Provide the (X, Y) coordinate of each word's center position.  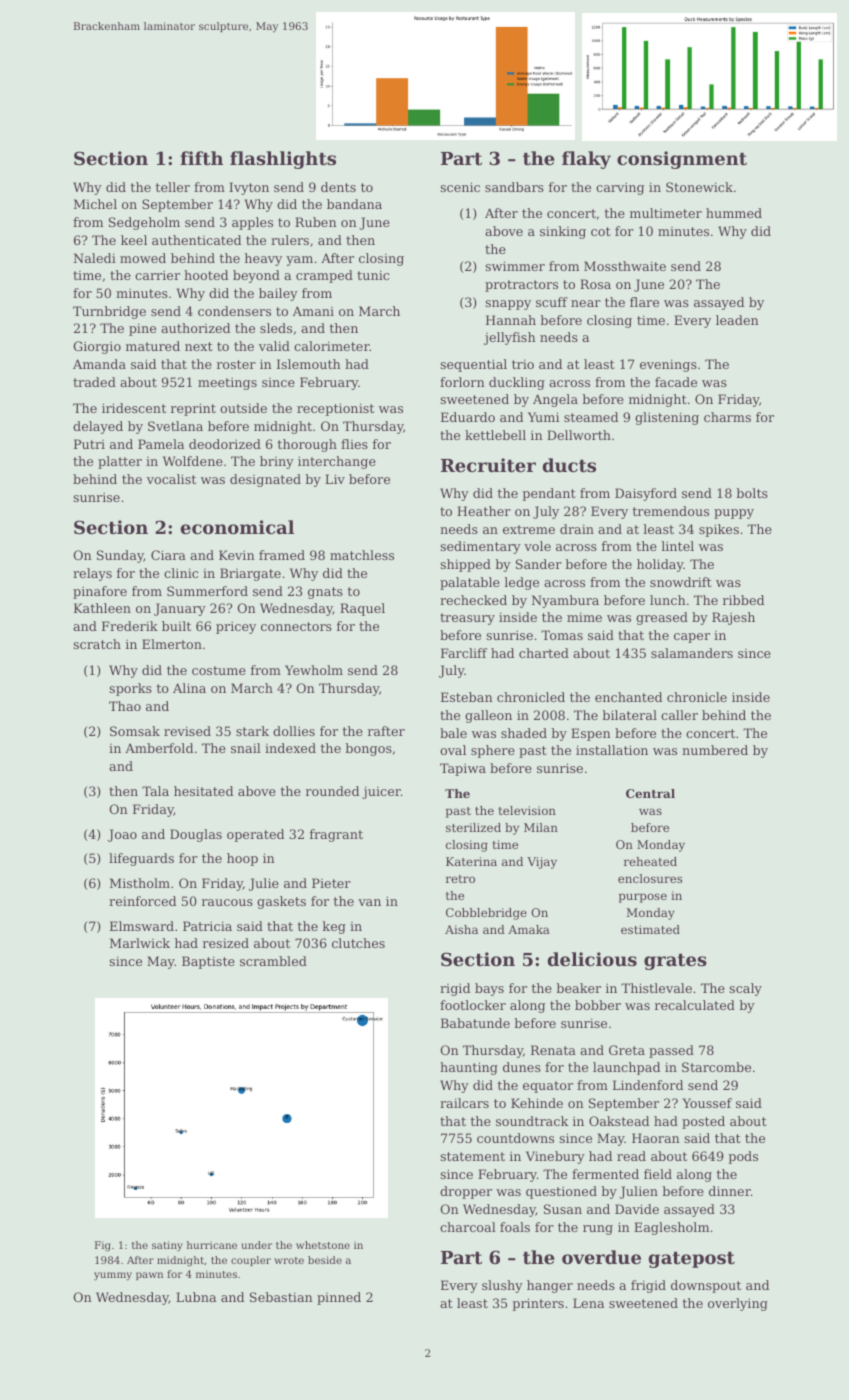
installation (612, 750)
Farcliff (464, 653)
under (256, 1245)
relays (92, 574)
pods (743, 1157)
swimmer (515, 266)
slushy (502, 1286)
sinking (563, 232)
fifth (201, 158)
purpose (643, 898)
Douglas (196, 835)
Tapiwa (463, 769)
